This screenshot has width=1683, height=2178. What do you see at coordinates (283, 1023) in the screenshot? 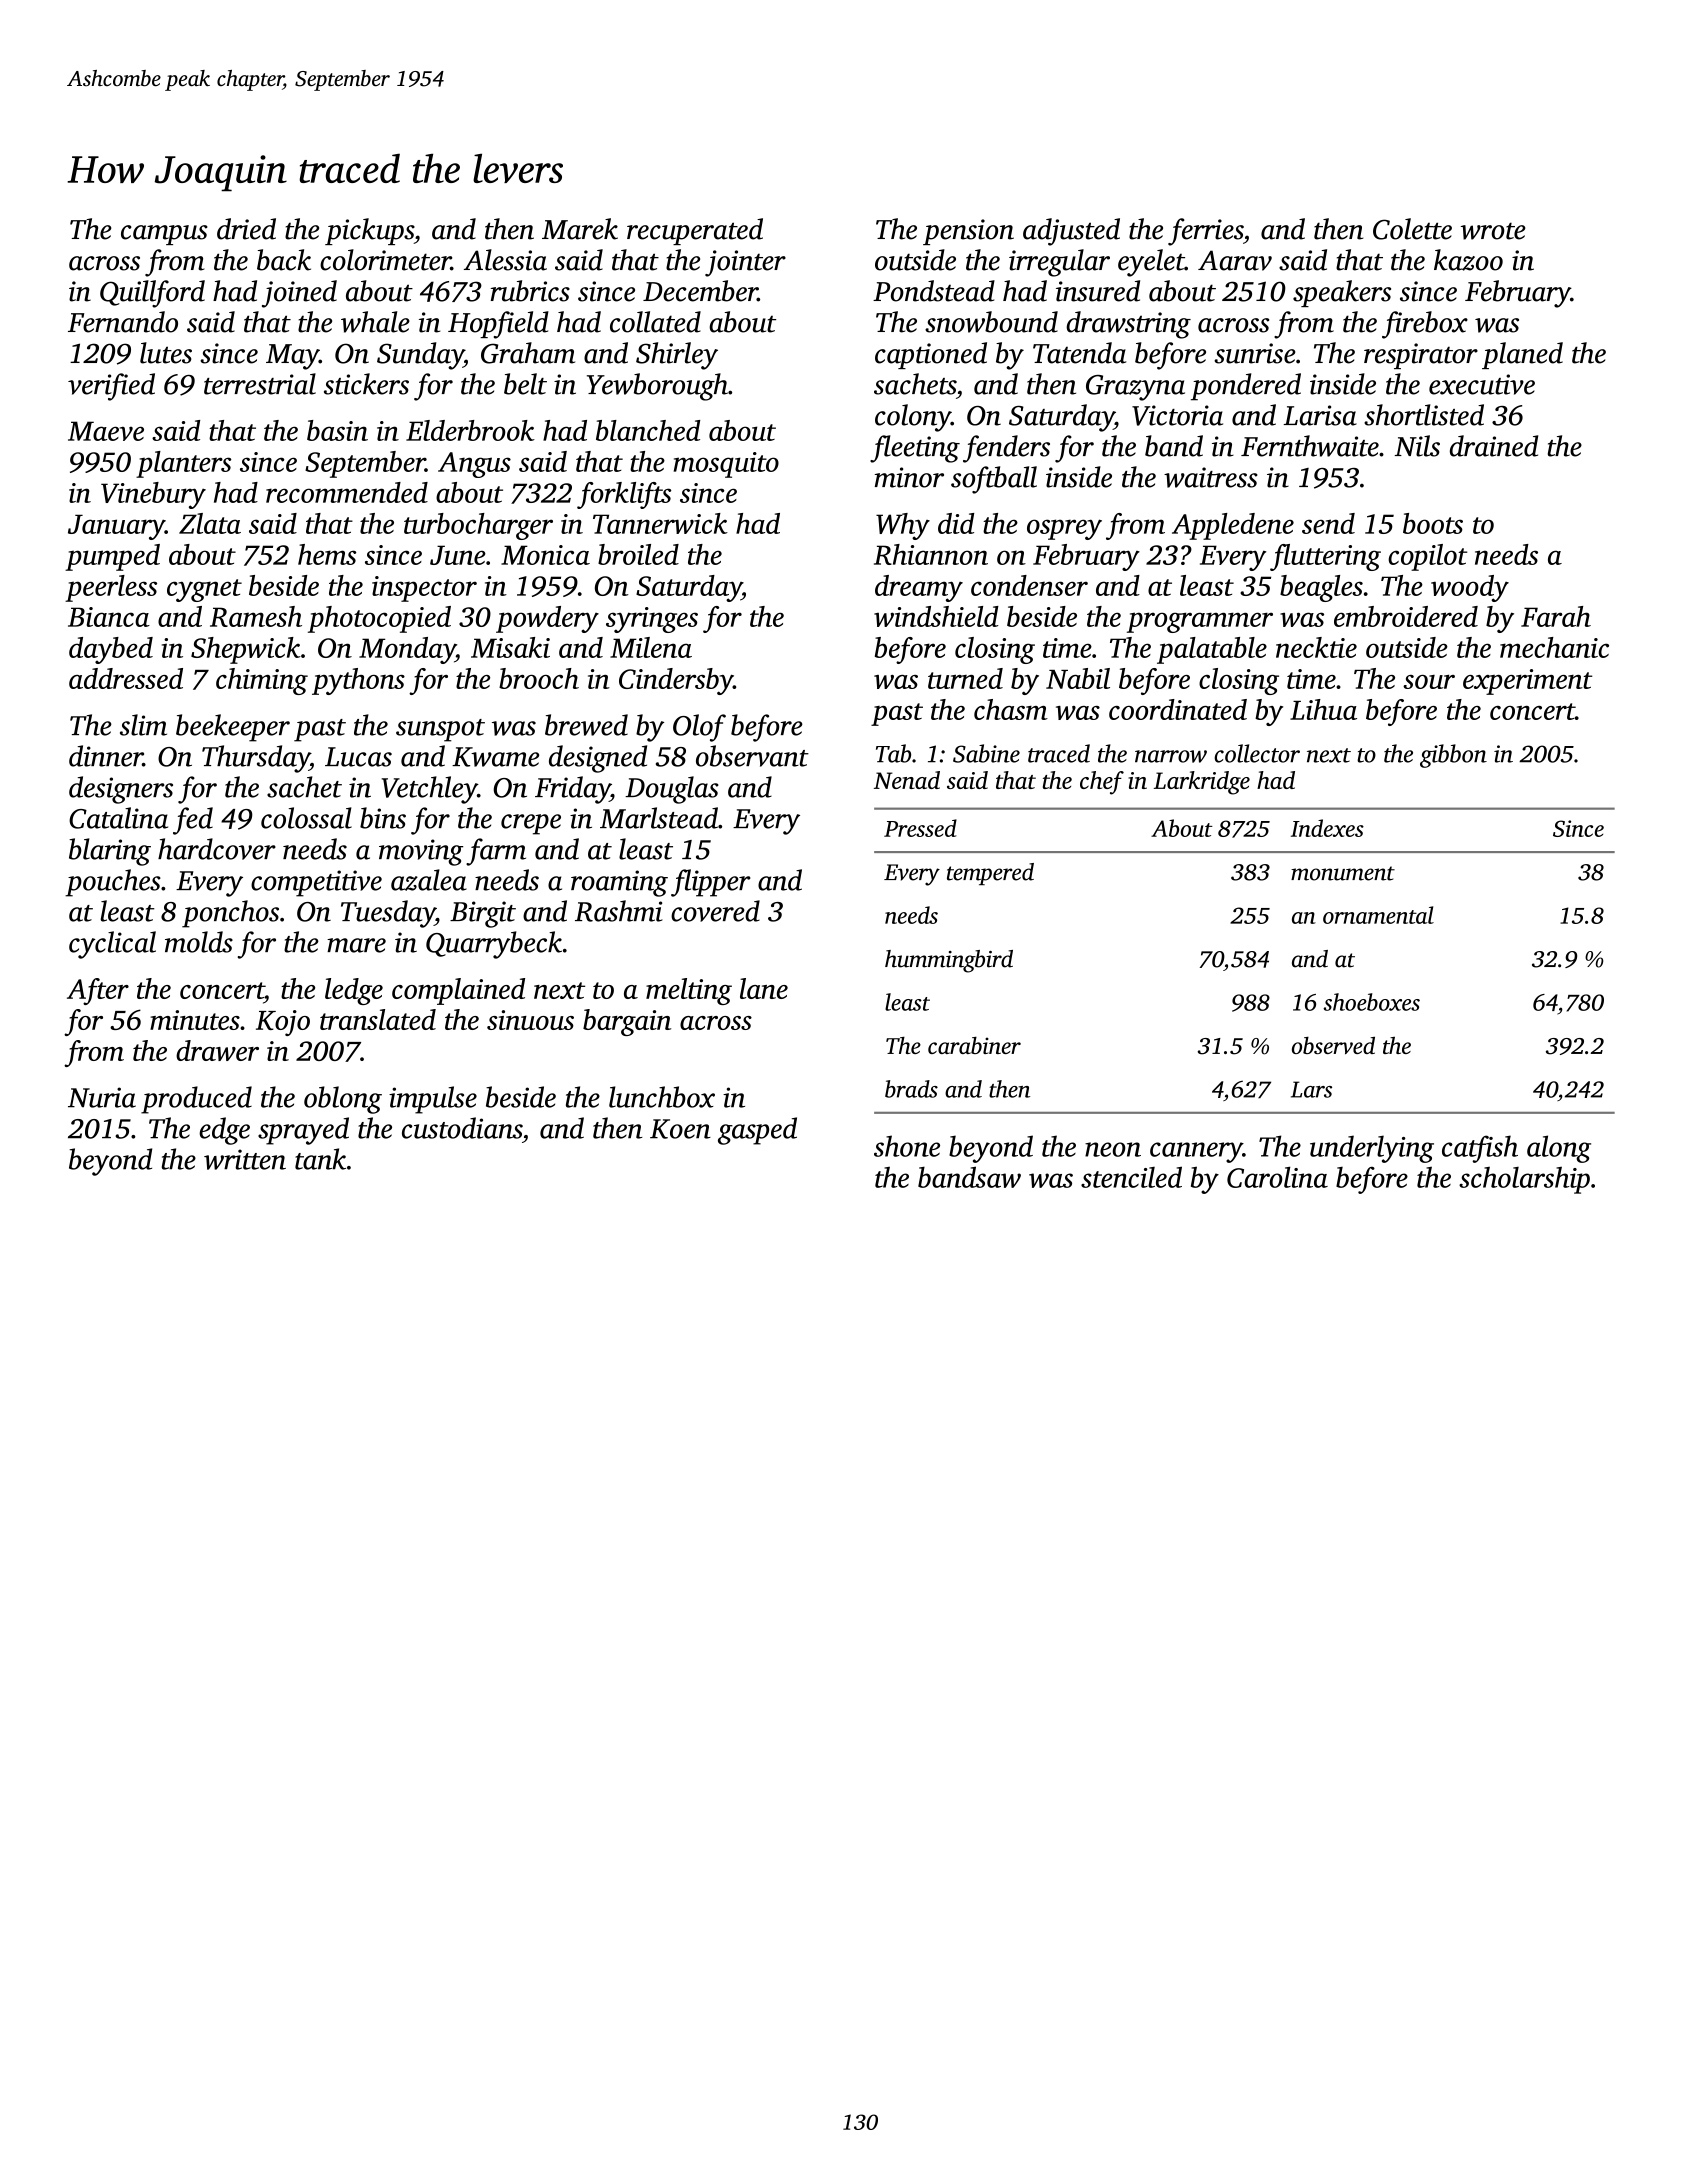
I see `Kojo` at bounding box center [283, 1023].
